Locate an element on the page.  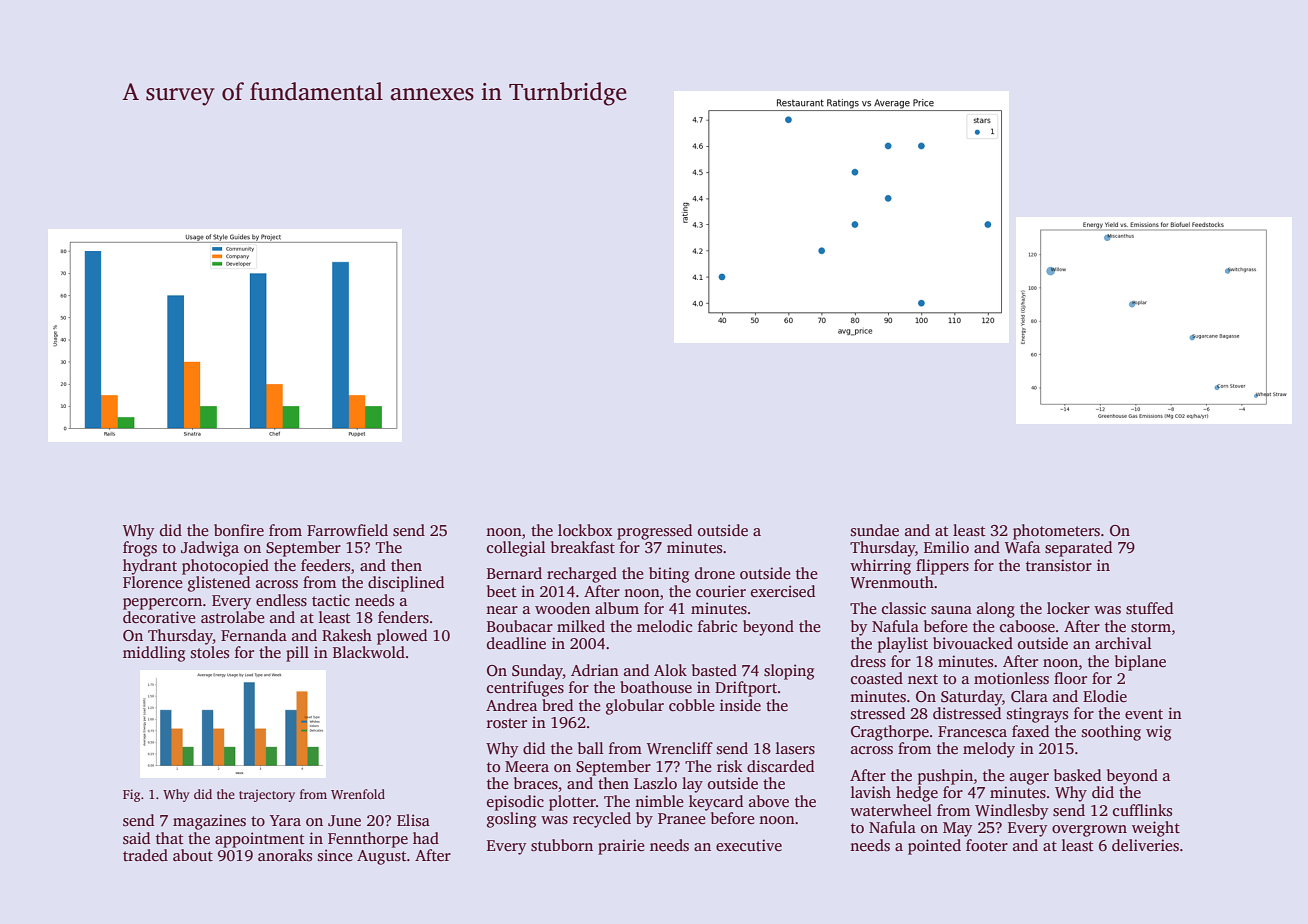
Windlesby is located at coordinates (1012, 812).
